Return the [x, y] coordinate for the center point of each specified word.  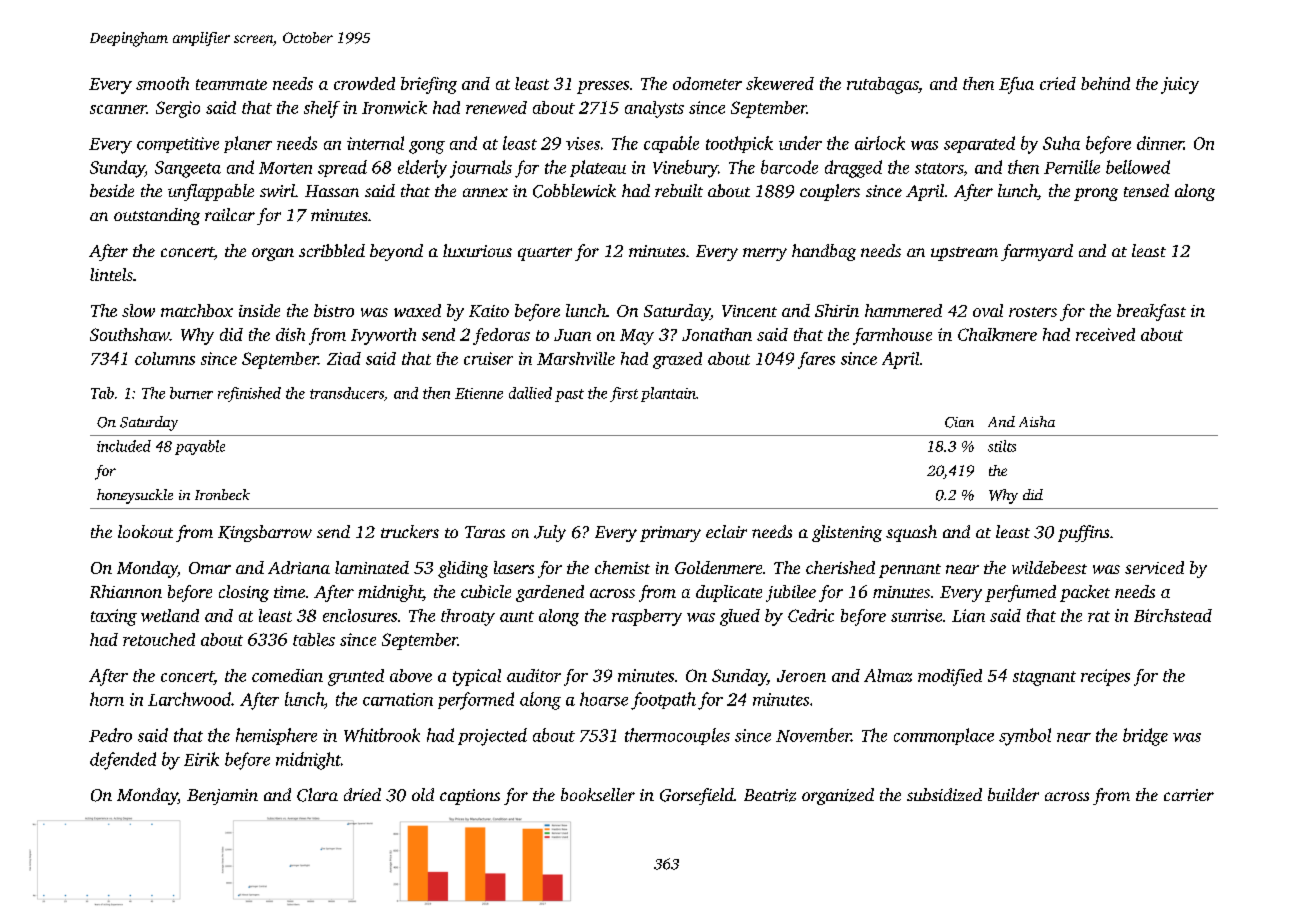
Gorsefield [697, 796]
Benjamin [222, 797]
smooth [162, 83]
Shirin [837, 310]
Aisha [1037, 421]
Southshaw [130, 334]
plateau [598, 168]
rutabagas [882, 85]
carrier [1189, 795]
